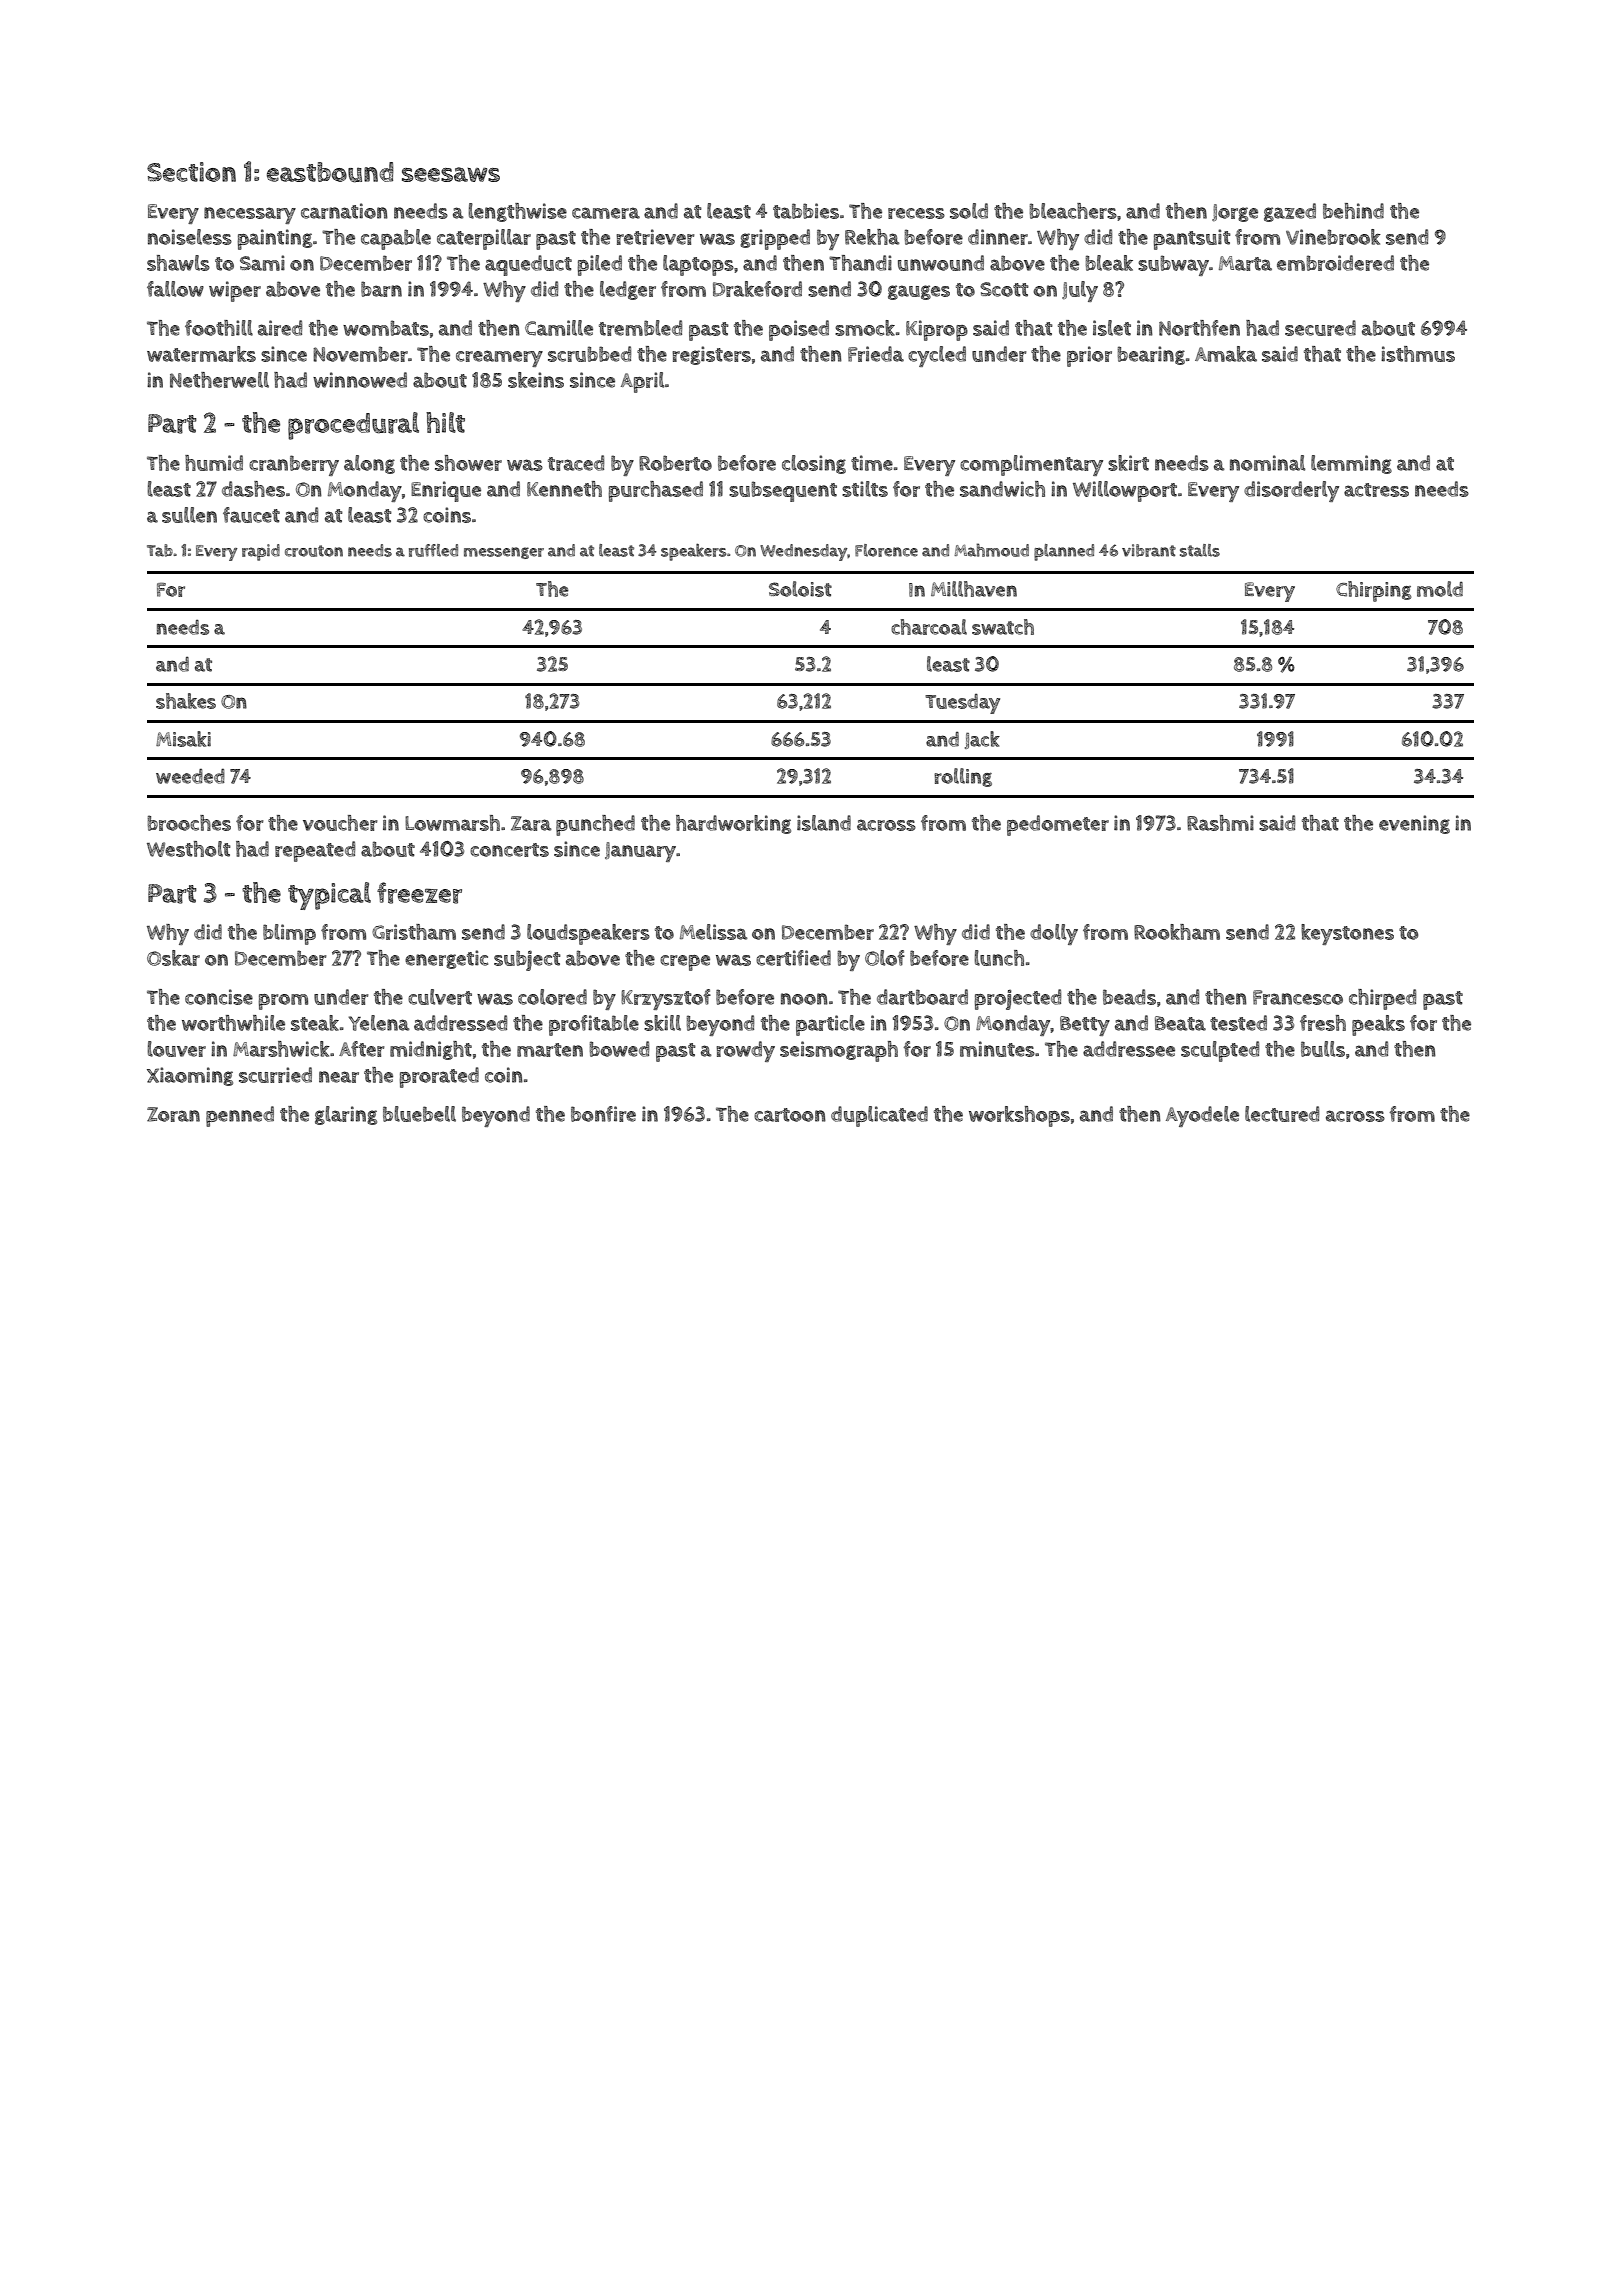  I want to click on humid, so click(214, 463).
